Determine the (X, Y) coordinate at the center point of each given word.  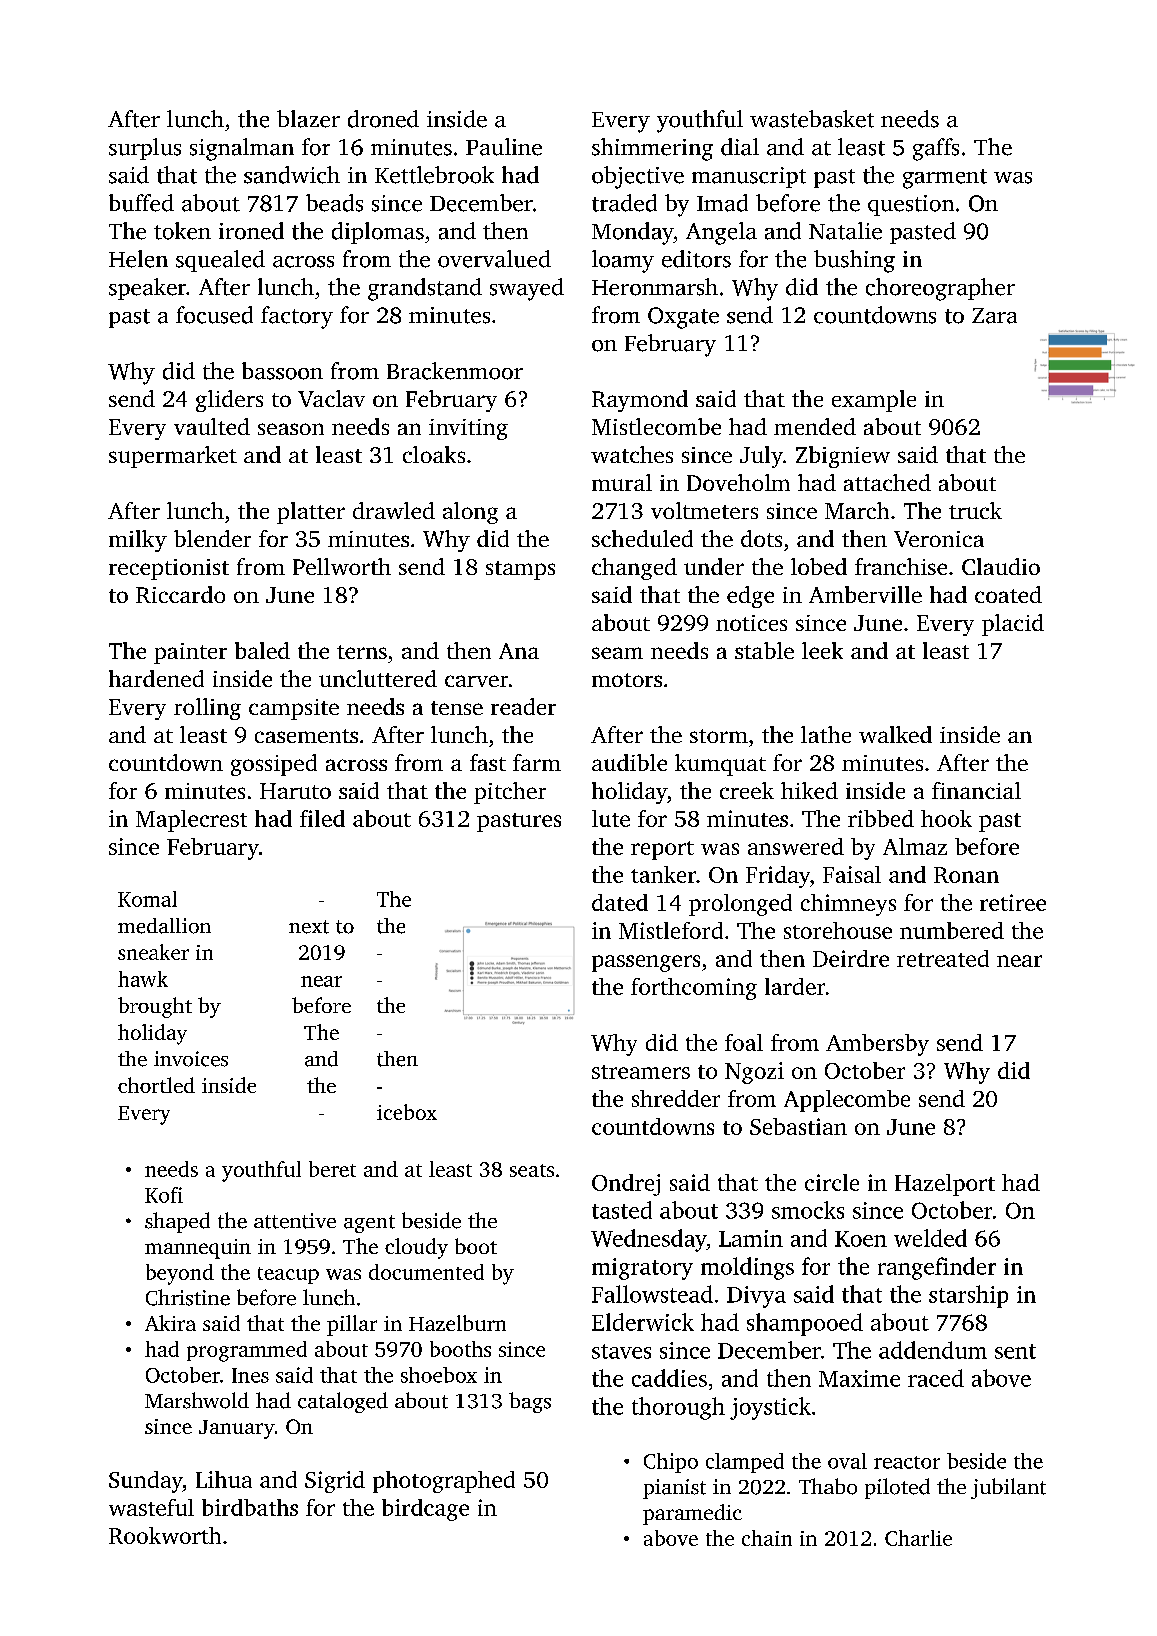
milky (138, 541)
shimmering (652, 149)
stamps (520, 570)
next (309, 927)
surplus (145, 149)
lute (611, 818)
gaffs (936, 149)
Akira (170, 1323)
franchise (901, 566)
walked (895, 734)
